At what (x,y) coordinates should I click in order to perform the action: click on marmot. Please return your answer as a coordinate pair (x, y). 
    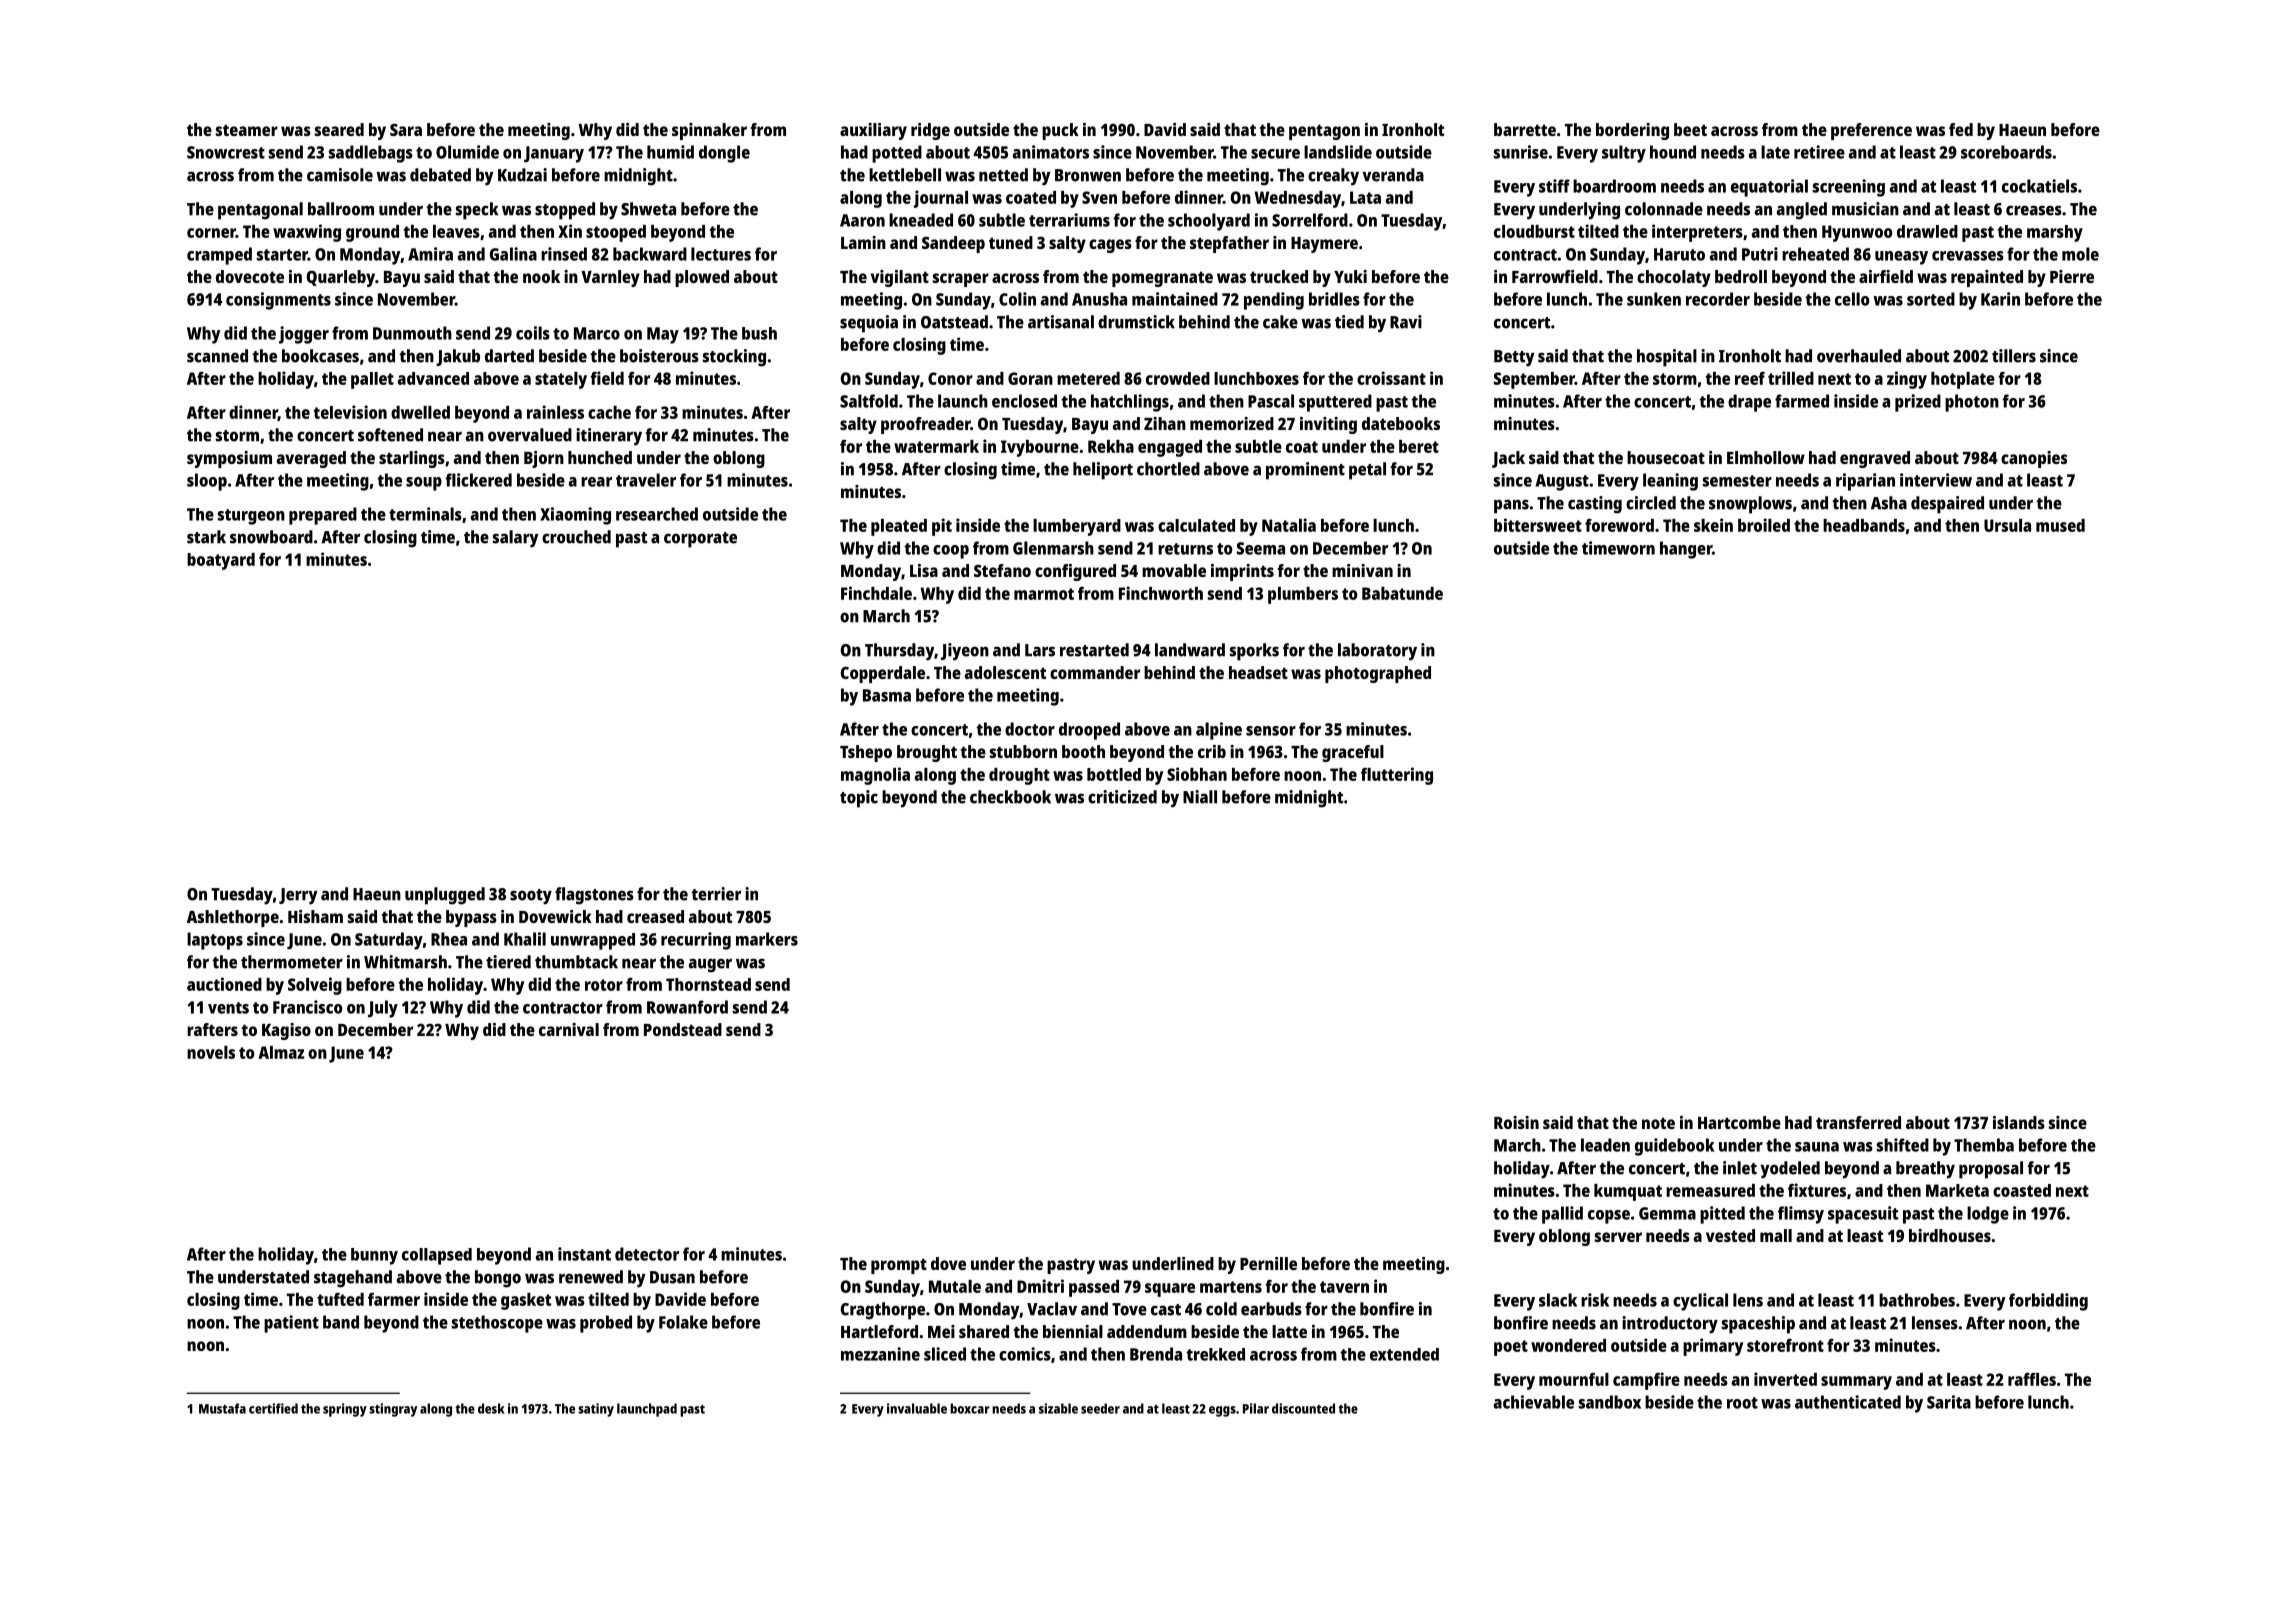
    Looking at the image, I should click on (1044, 594).
